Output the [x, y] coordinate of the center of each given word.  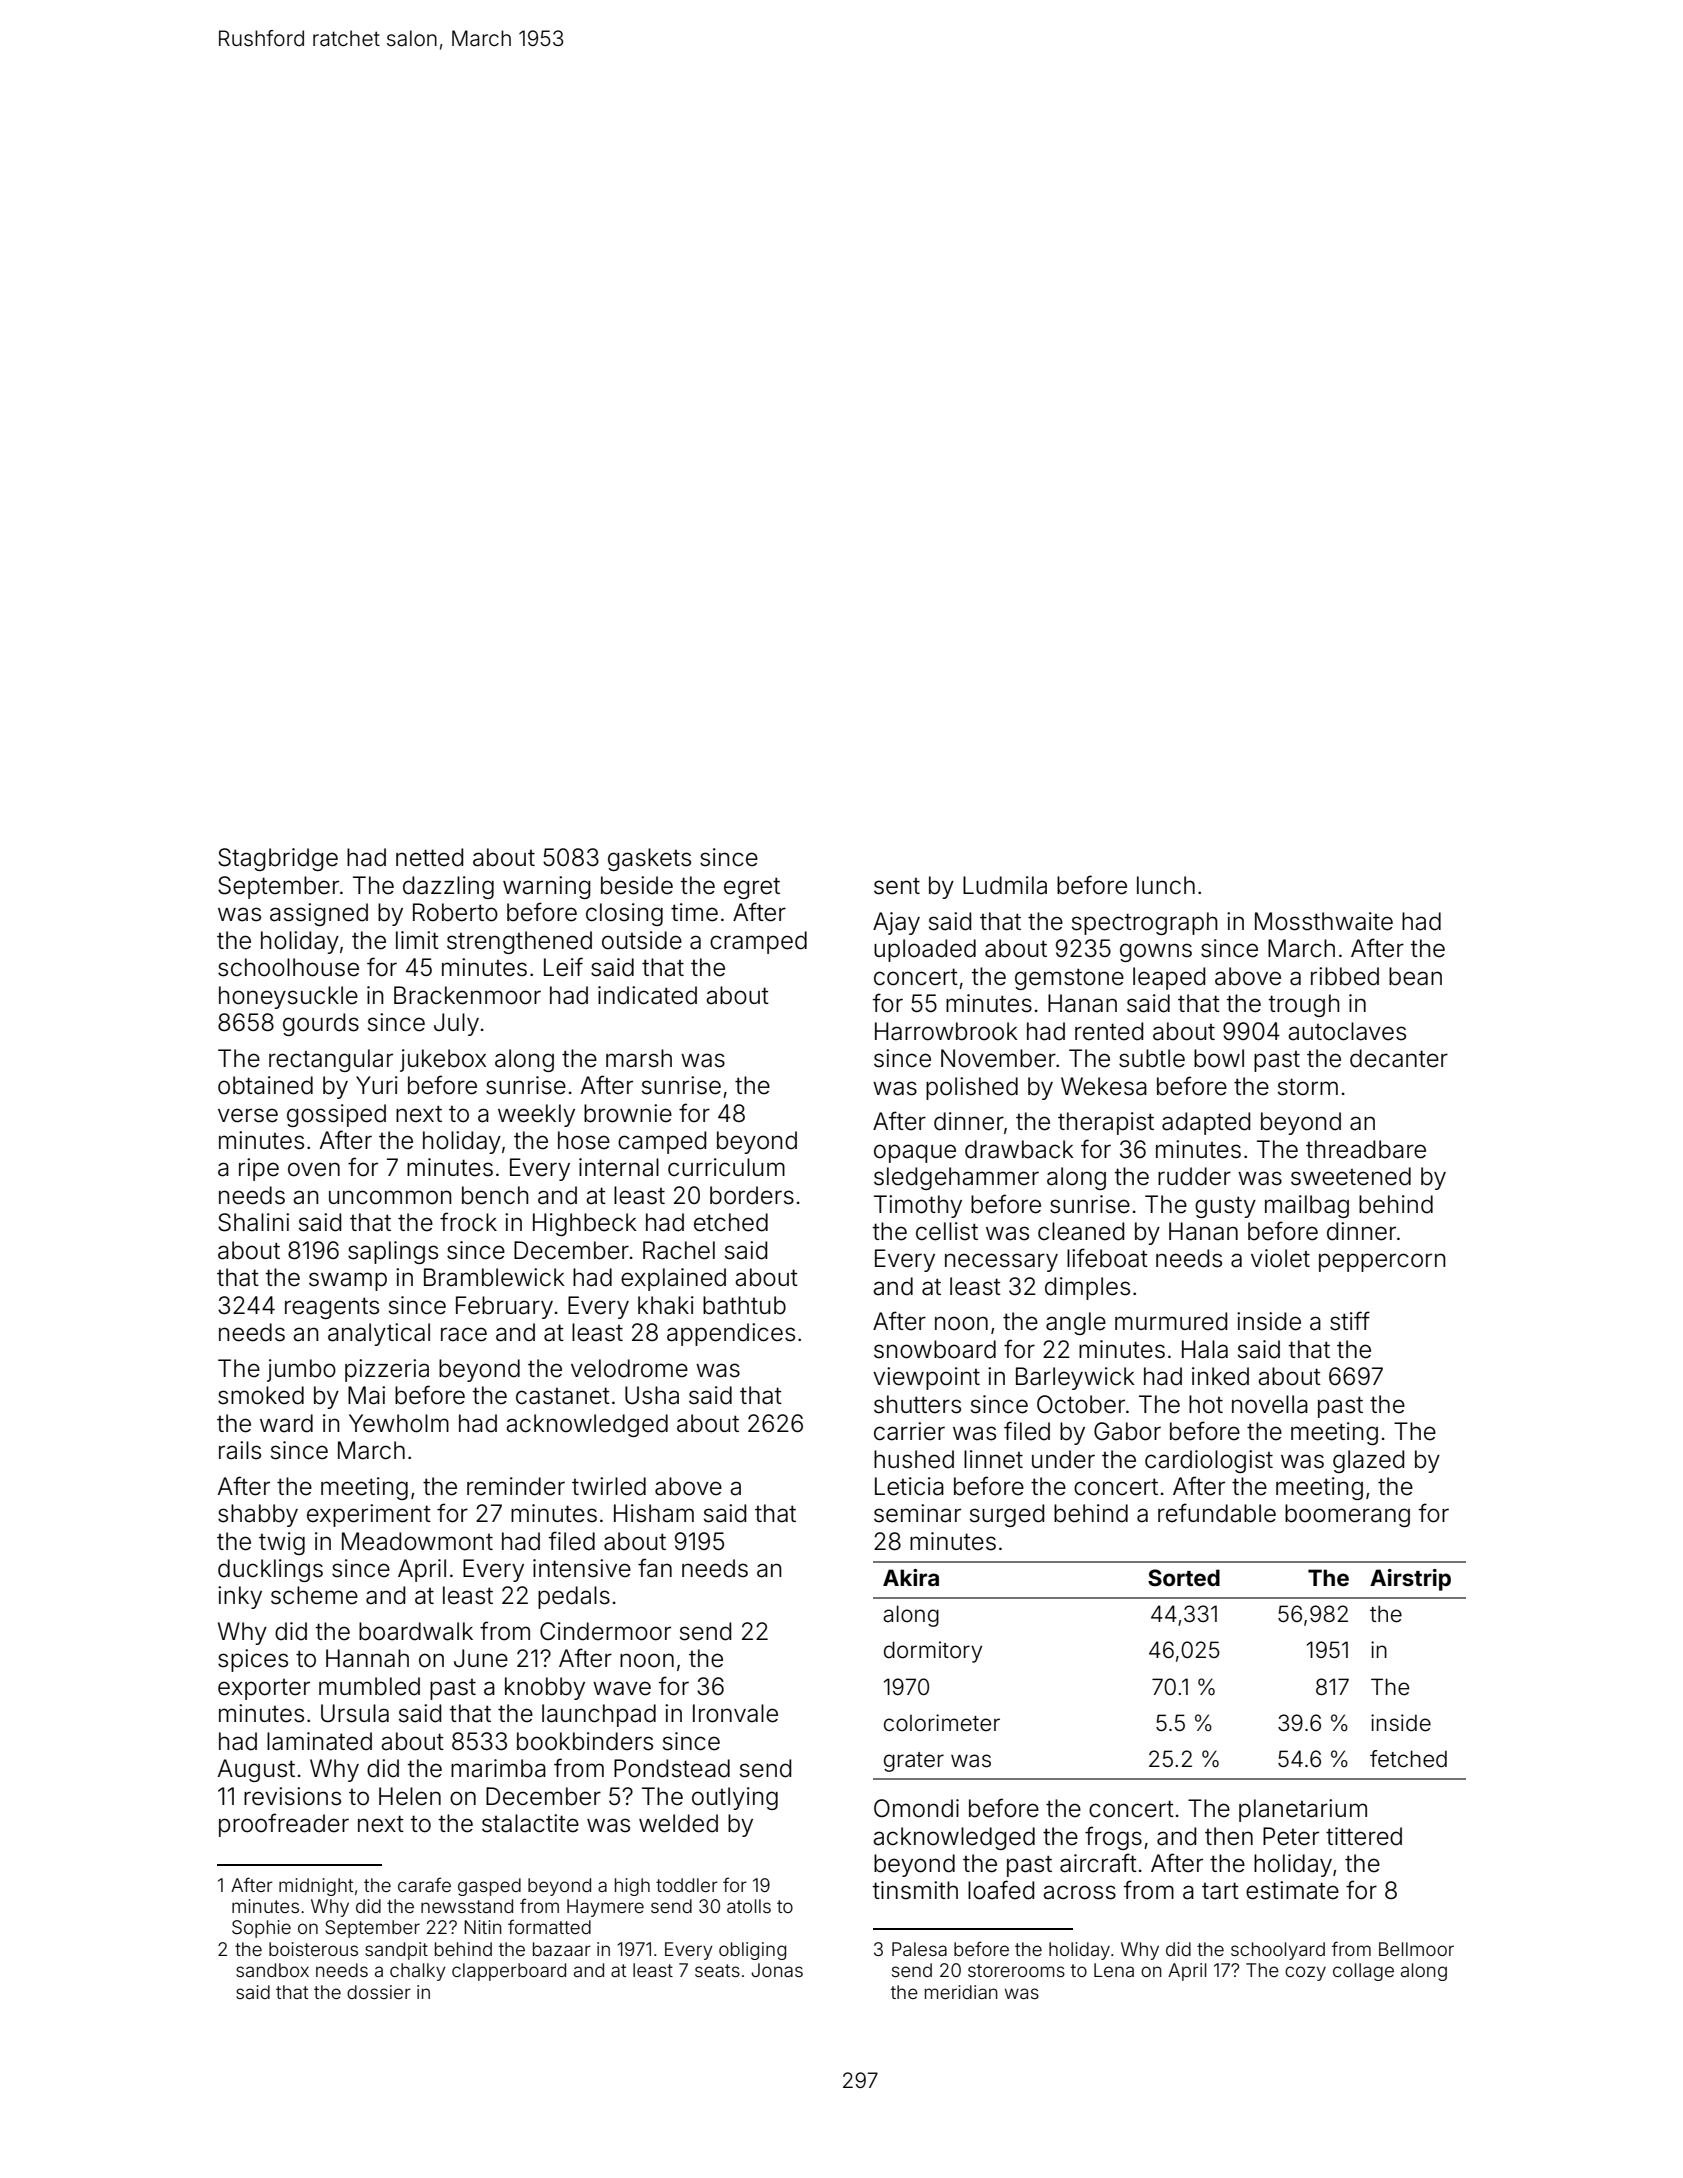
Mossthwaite [1324, 921]
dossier [379, 1992]
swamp [348, 1281]
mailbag [1307, 1206]
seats [717, 1970]
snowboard [935, 1349]
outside [642, 940]
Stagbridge [278, 859]
